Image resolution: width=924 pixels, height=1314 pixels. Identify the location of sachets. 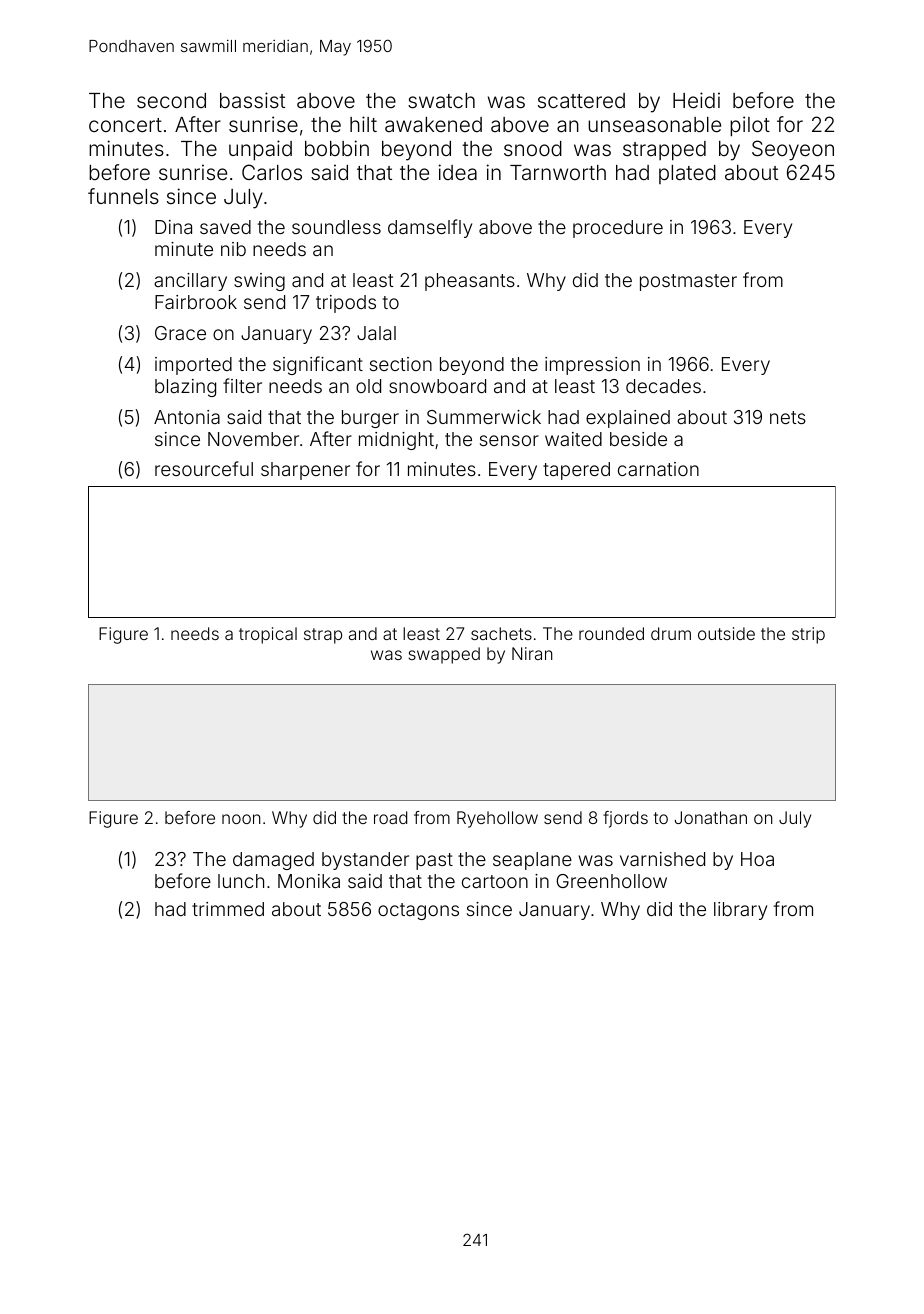
(501, 633).
